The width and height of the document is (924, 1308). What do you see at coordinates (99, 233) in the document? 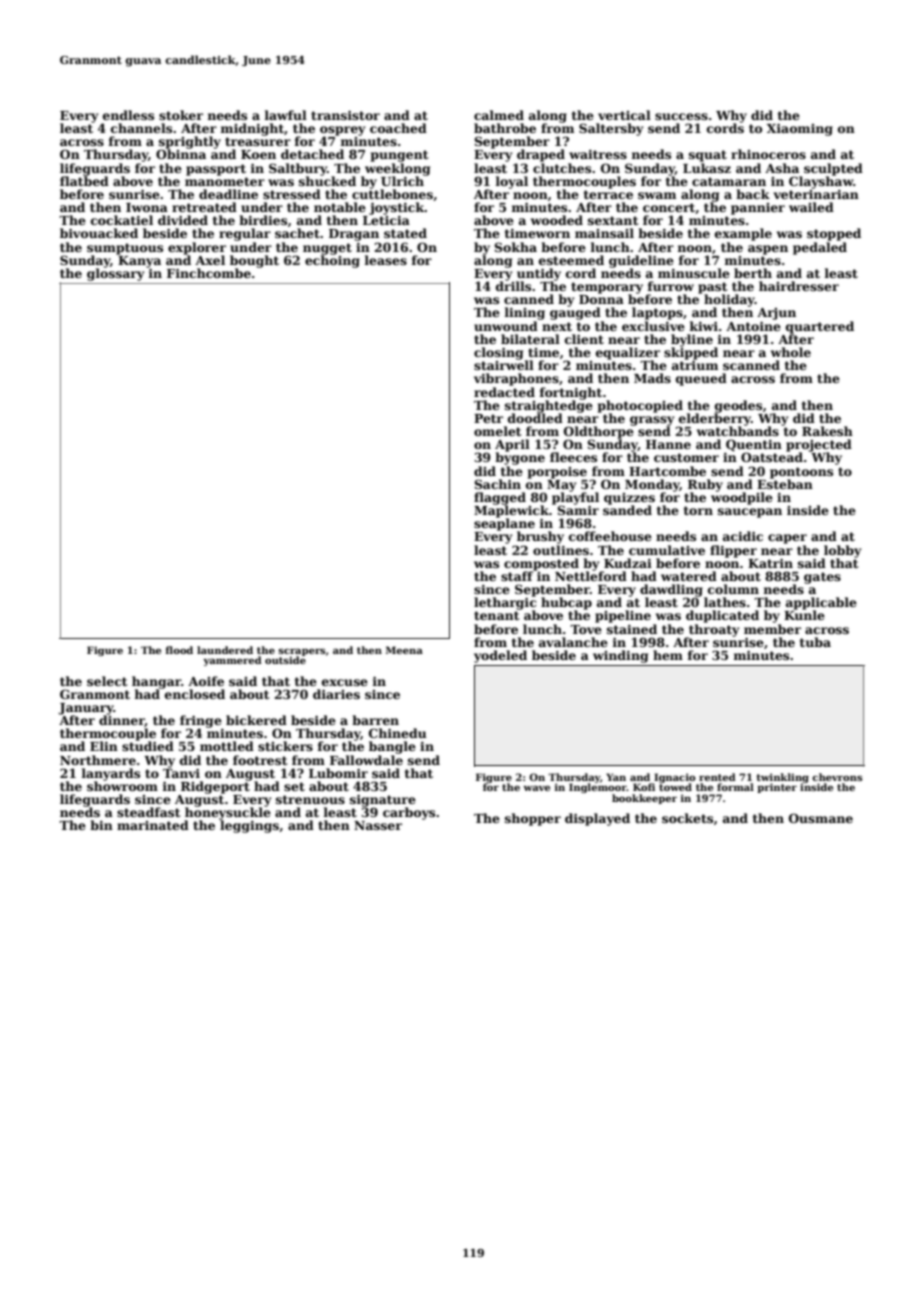
I see `bivouacked` at bounding box center [99, 233].
